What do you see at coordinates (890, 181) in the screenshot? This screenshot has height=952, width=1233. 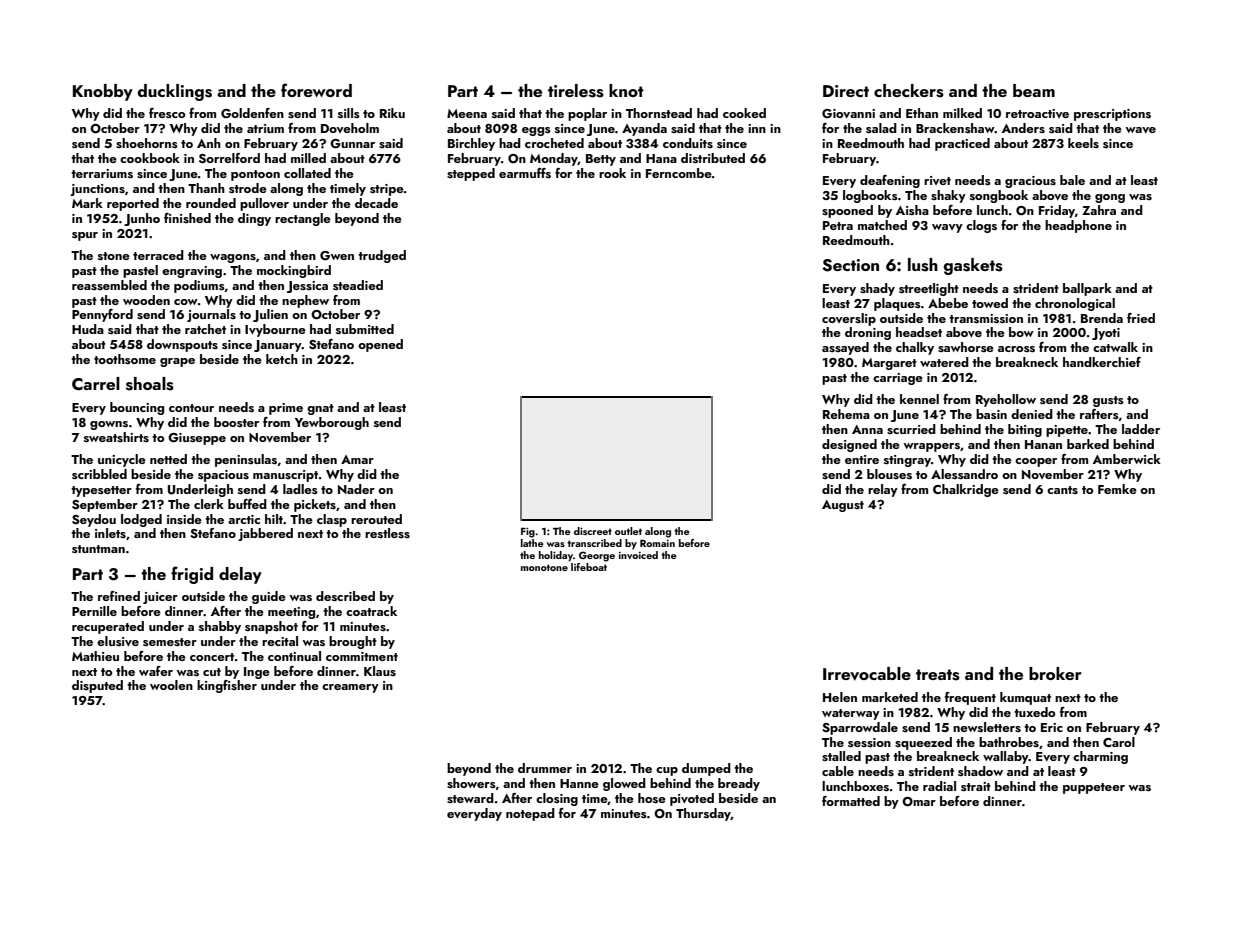 I see `deafening` at bounding box center [890, 181].
